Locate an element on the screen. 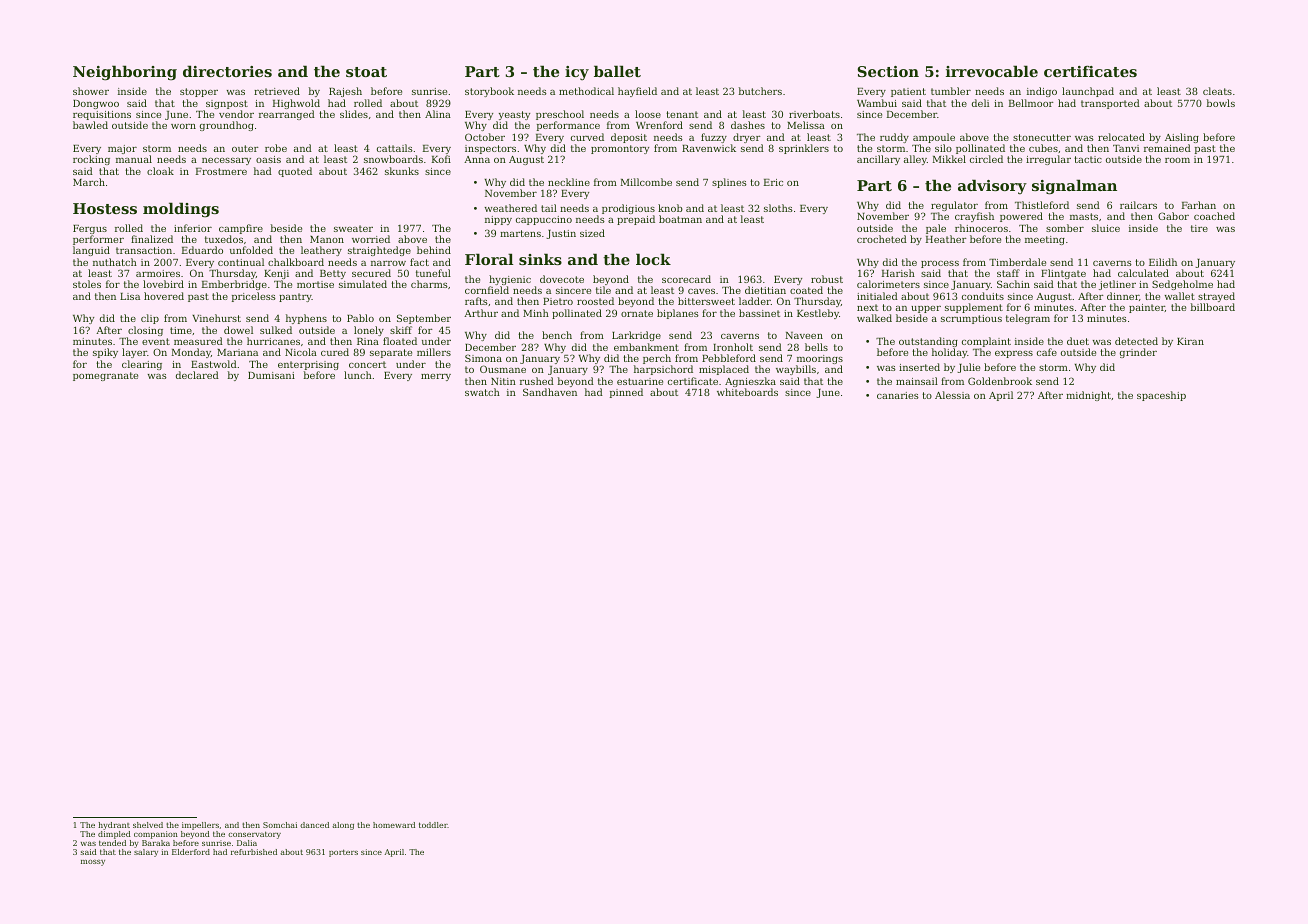 Image resolution: width=1308 pixels, height=924 pixels. Section is located at coordinates (888, 71).
